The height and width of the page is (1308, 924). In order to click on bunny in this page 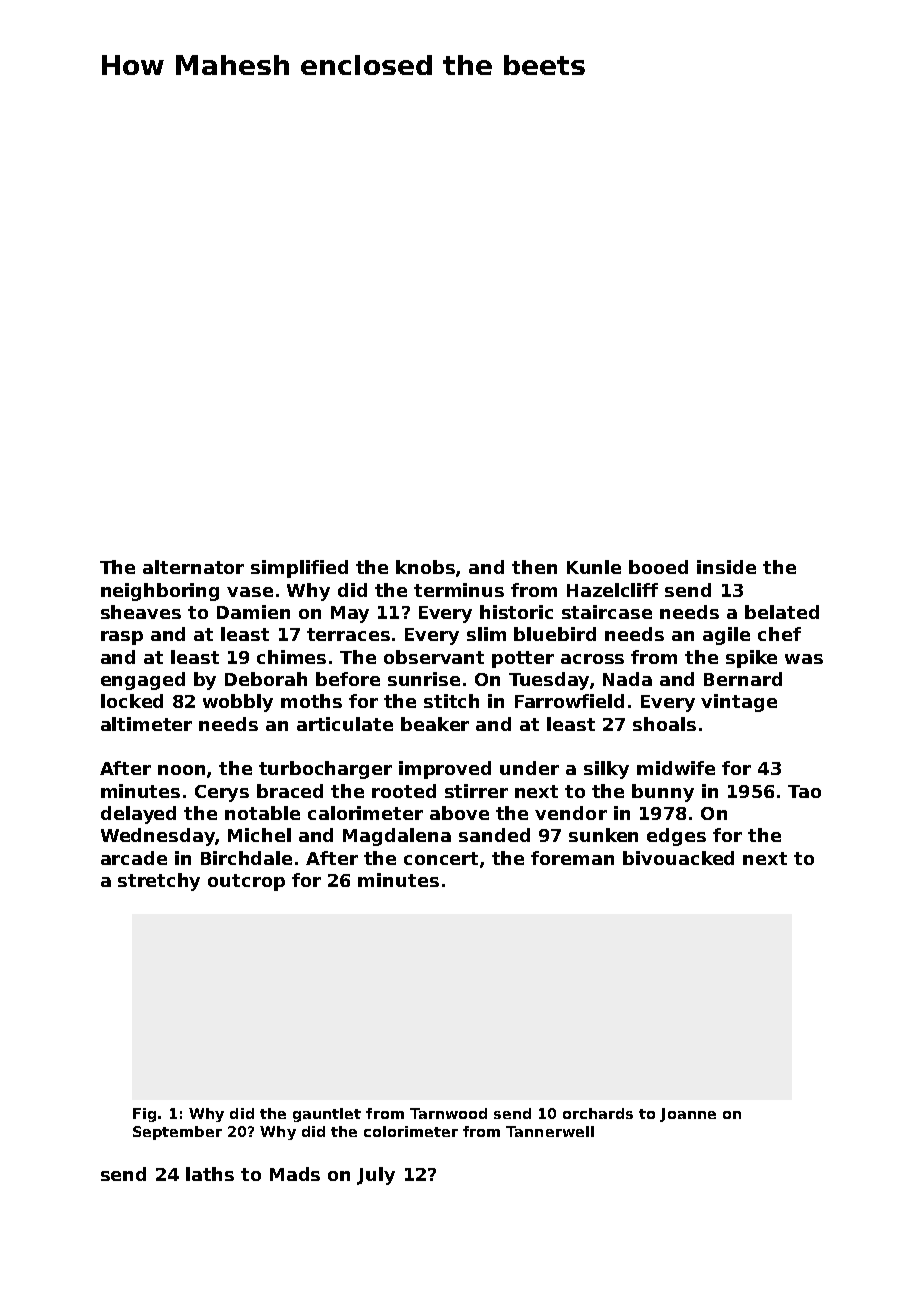, I will do `click(663, 793)`.
